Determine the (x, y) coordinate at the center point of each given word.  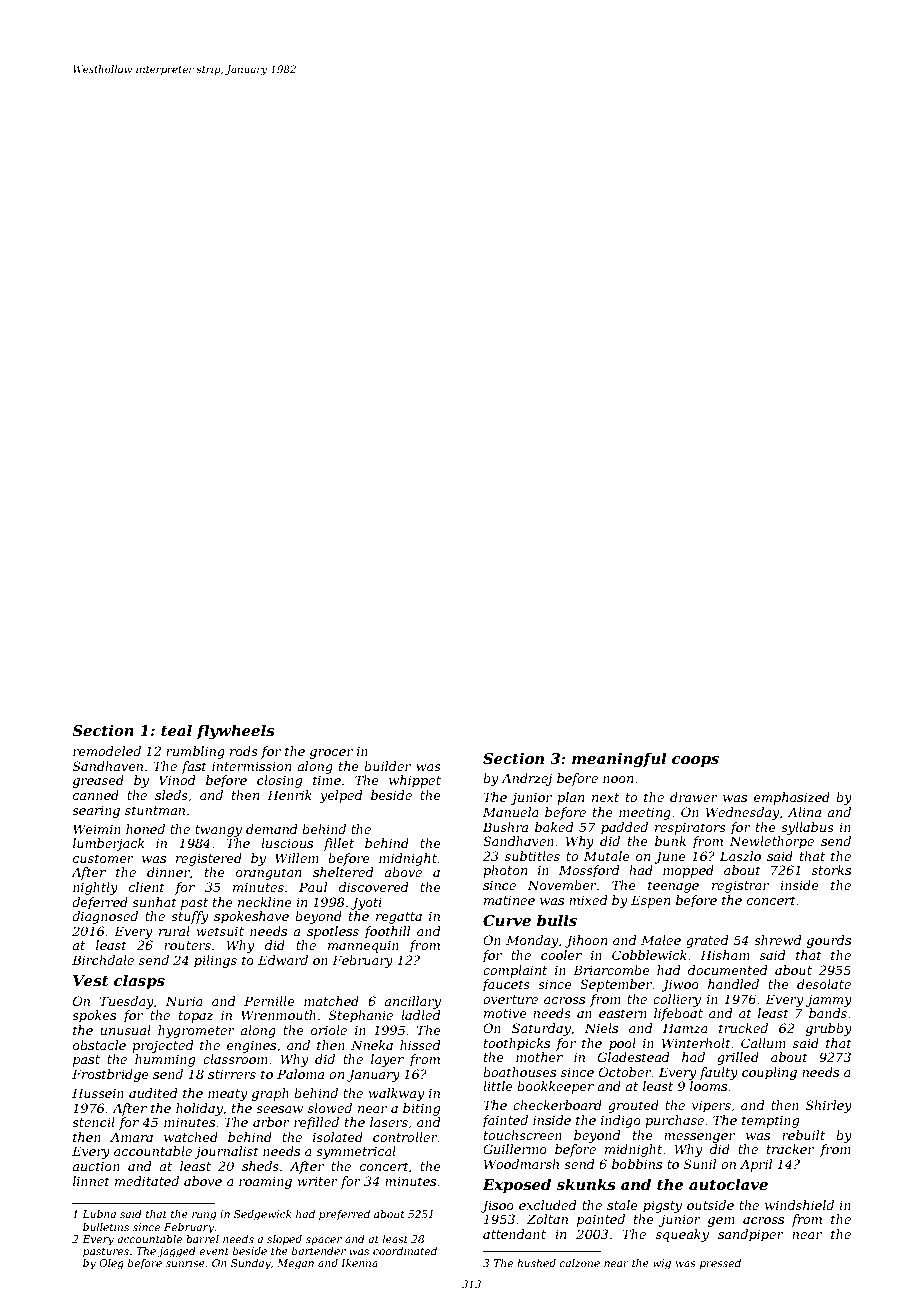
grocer (331, 754)
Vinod (177, 780)
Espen (650, 901)
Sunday (251, 1264)
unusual (125, 1030)
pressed (720, 1264)
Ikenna (359, 1263)
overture (510, 999)
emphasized (792, 798)
